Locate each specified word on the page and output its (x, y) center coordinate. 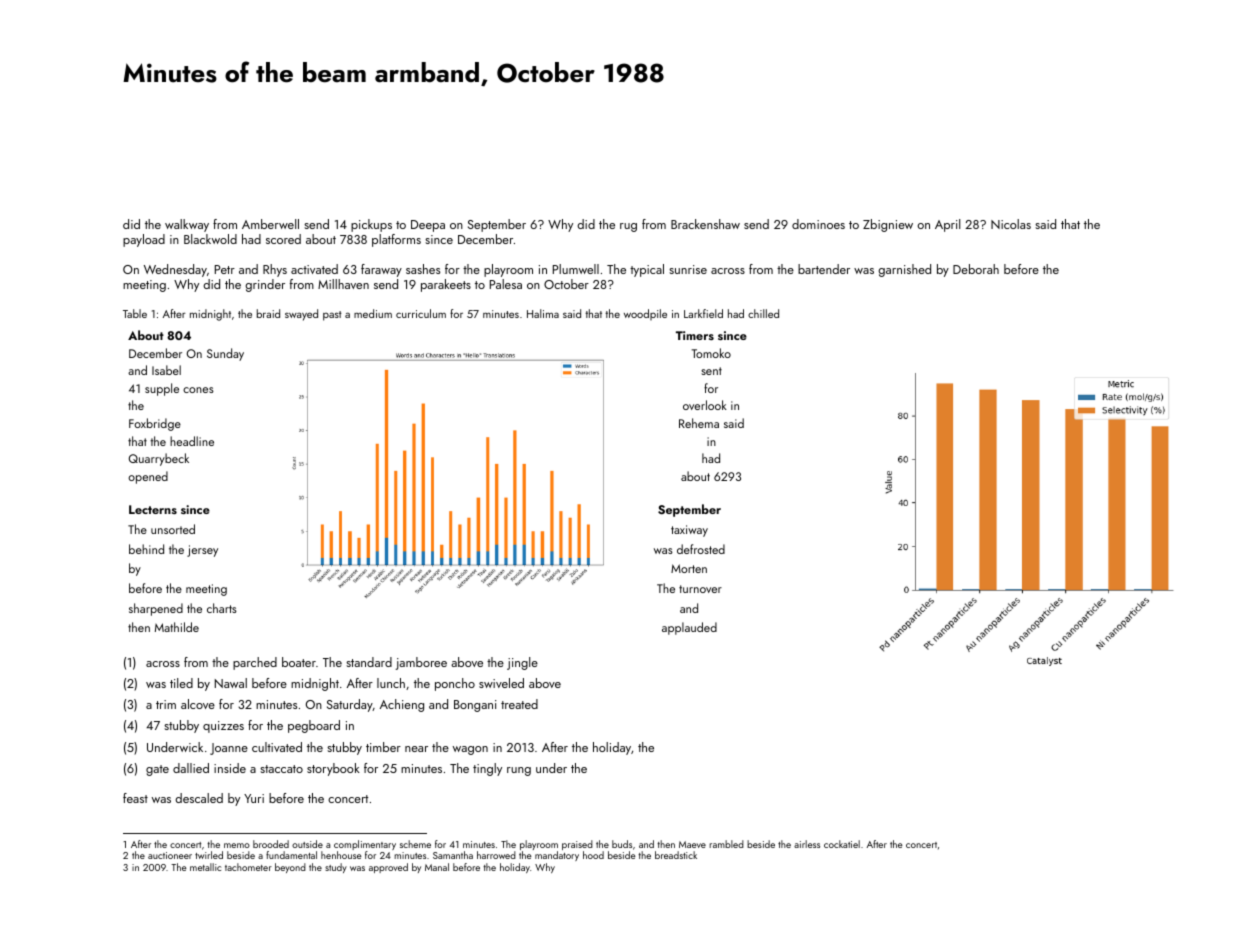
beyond (290, 868)
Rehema (699, 423)
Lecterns (153, 509)
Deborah (976, 269)
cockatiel (842, 844)
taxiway (689, 531)
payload (144, 240)
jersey (202, 551)
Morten (689, 568)
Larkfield (703, 313)
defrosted (701, 549)
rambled (726, 844)
